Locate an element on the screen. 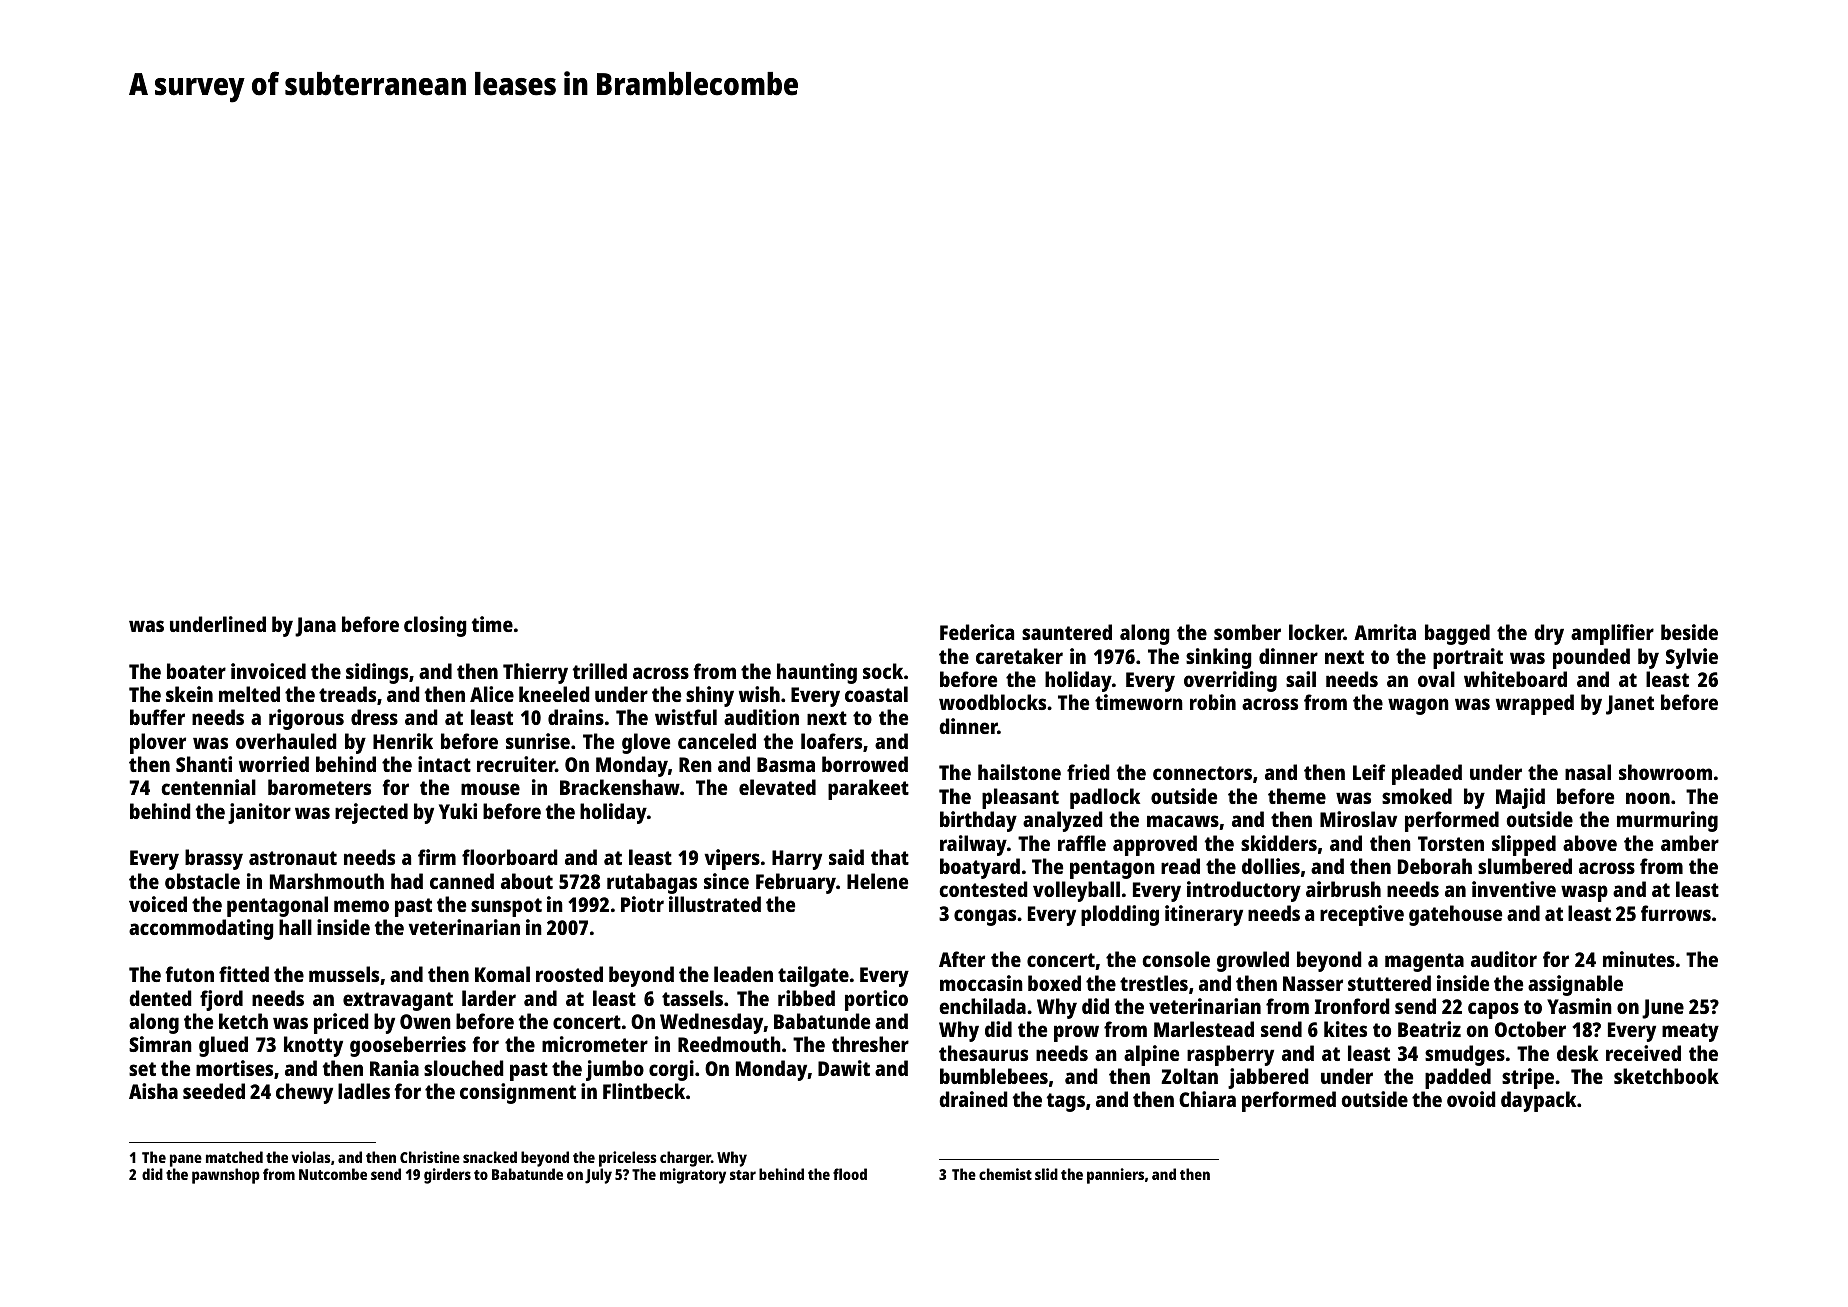 Image resolution: width=1848 pixels, height=1307 pixels. jabbered is located at coordinates (1268, 1078).
